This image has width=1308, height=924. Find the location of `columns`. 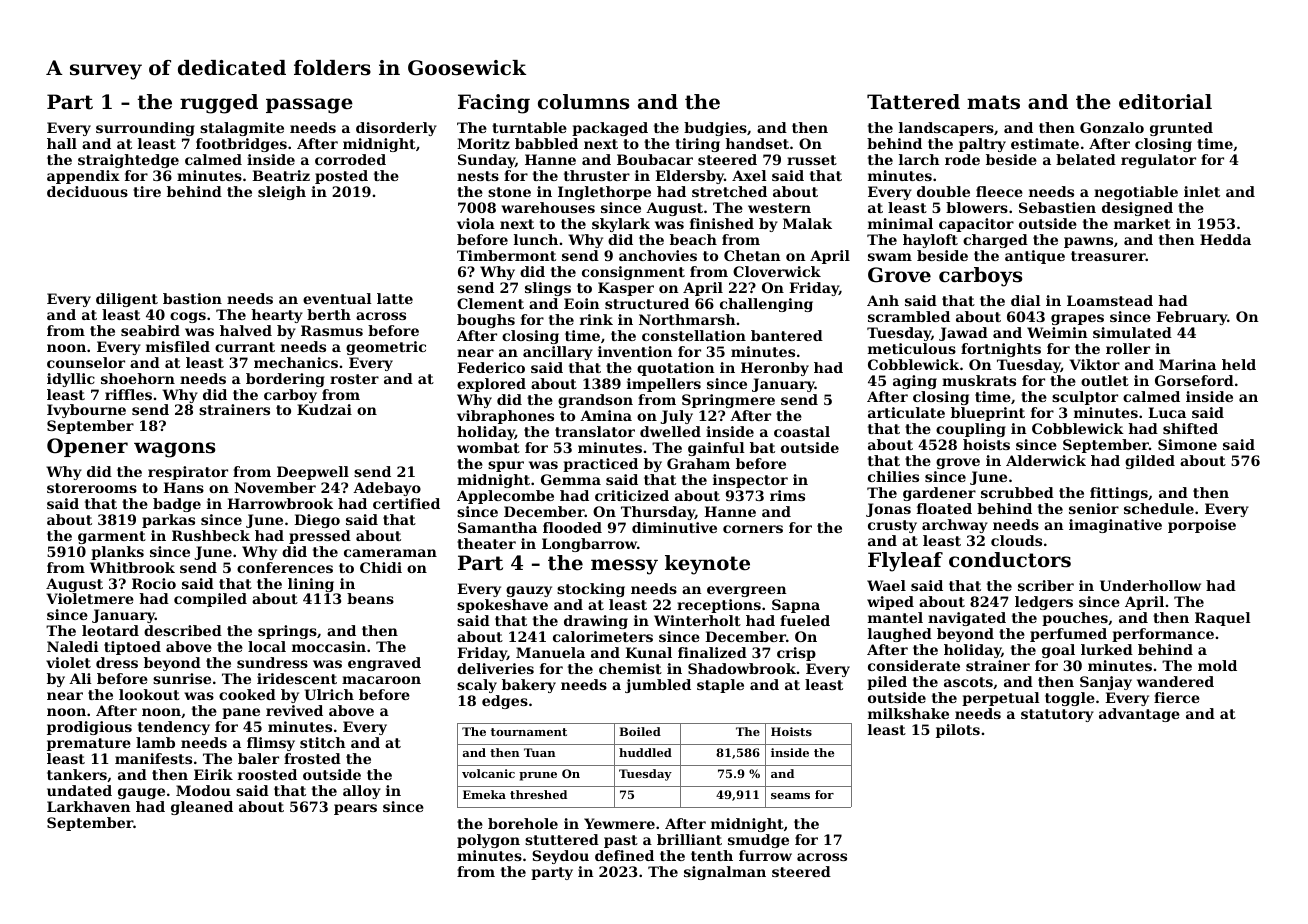

columns is located at coordinates (583, 102).
